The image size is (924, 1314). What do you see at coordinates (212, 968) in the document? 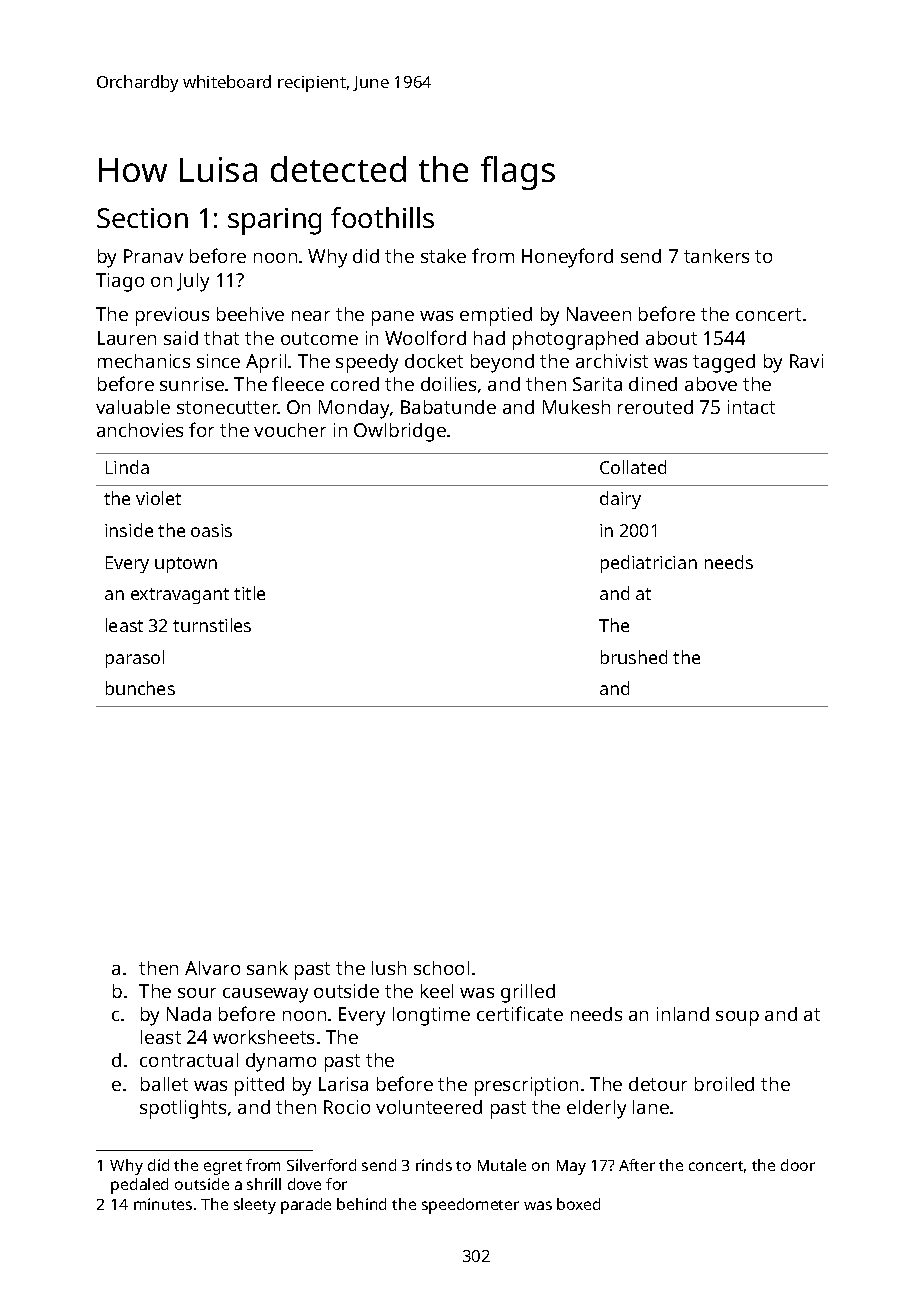
I see `Alvaro` at bounding box center [212, 968].
